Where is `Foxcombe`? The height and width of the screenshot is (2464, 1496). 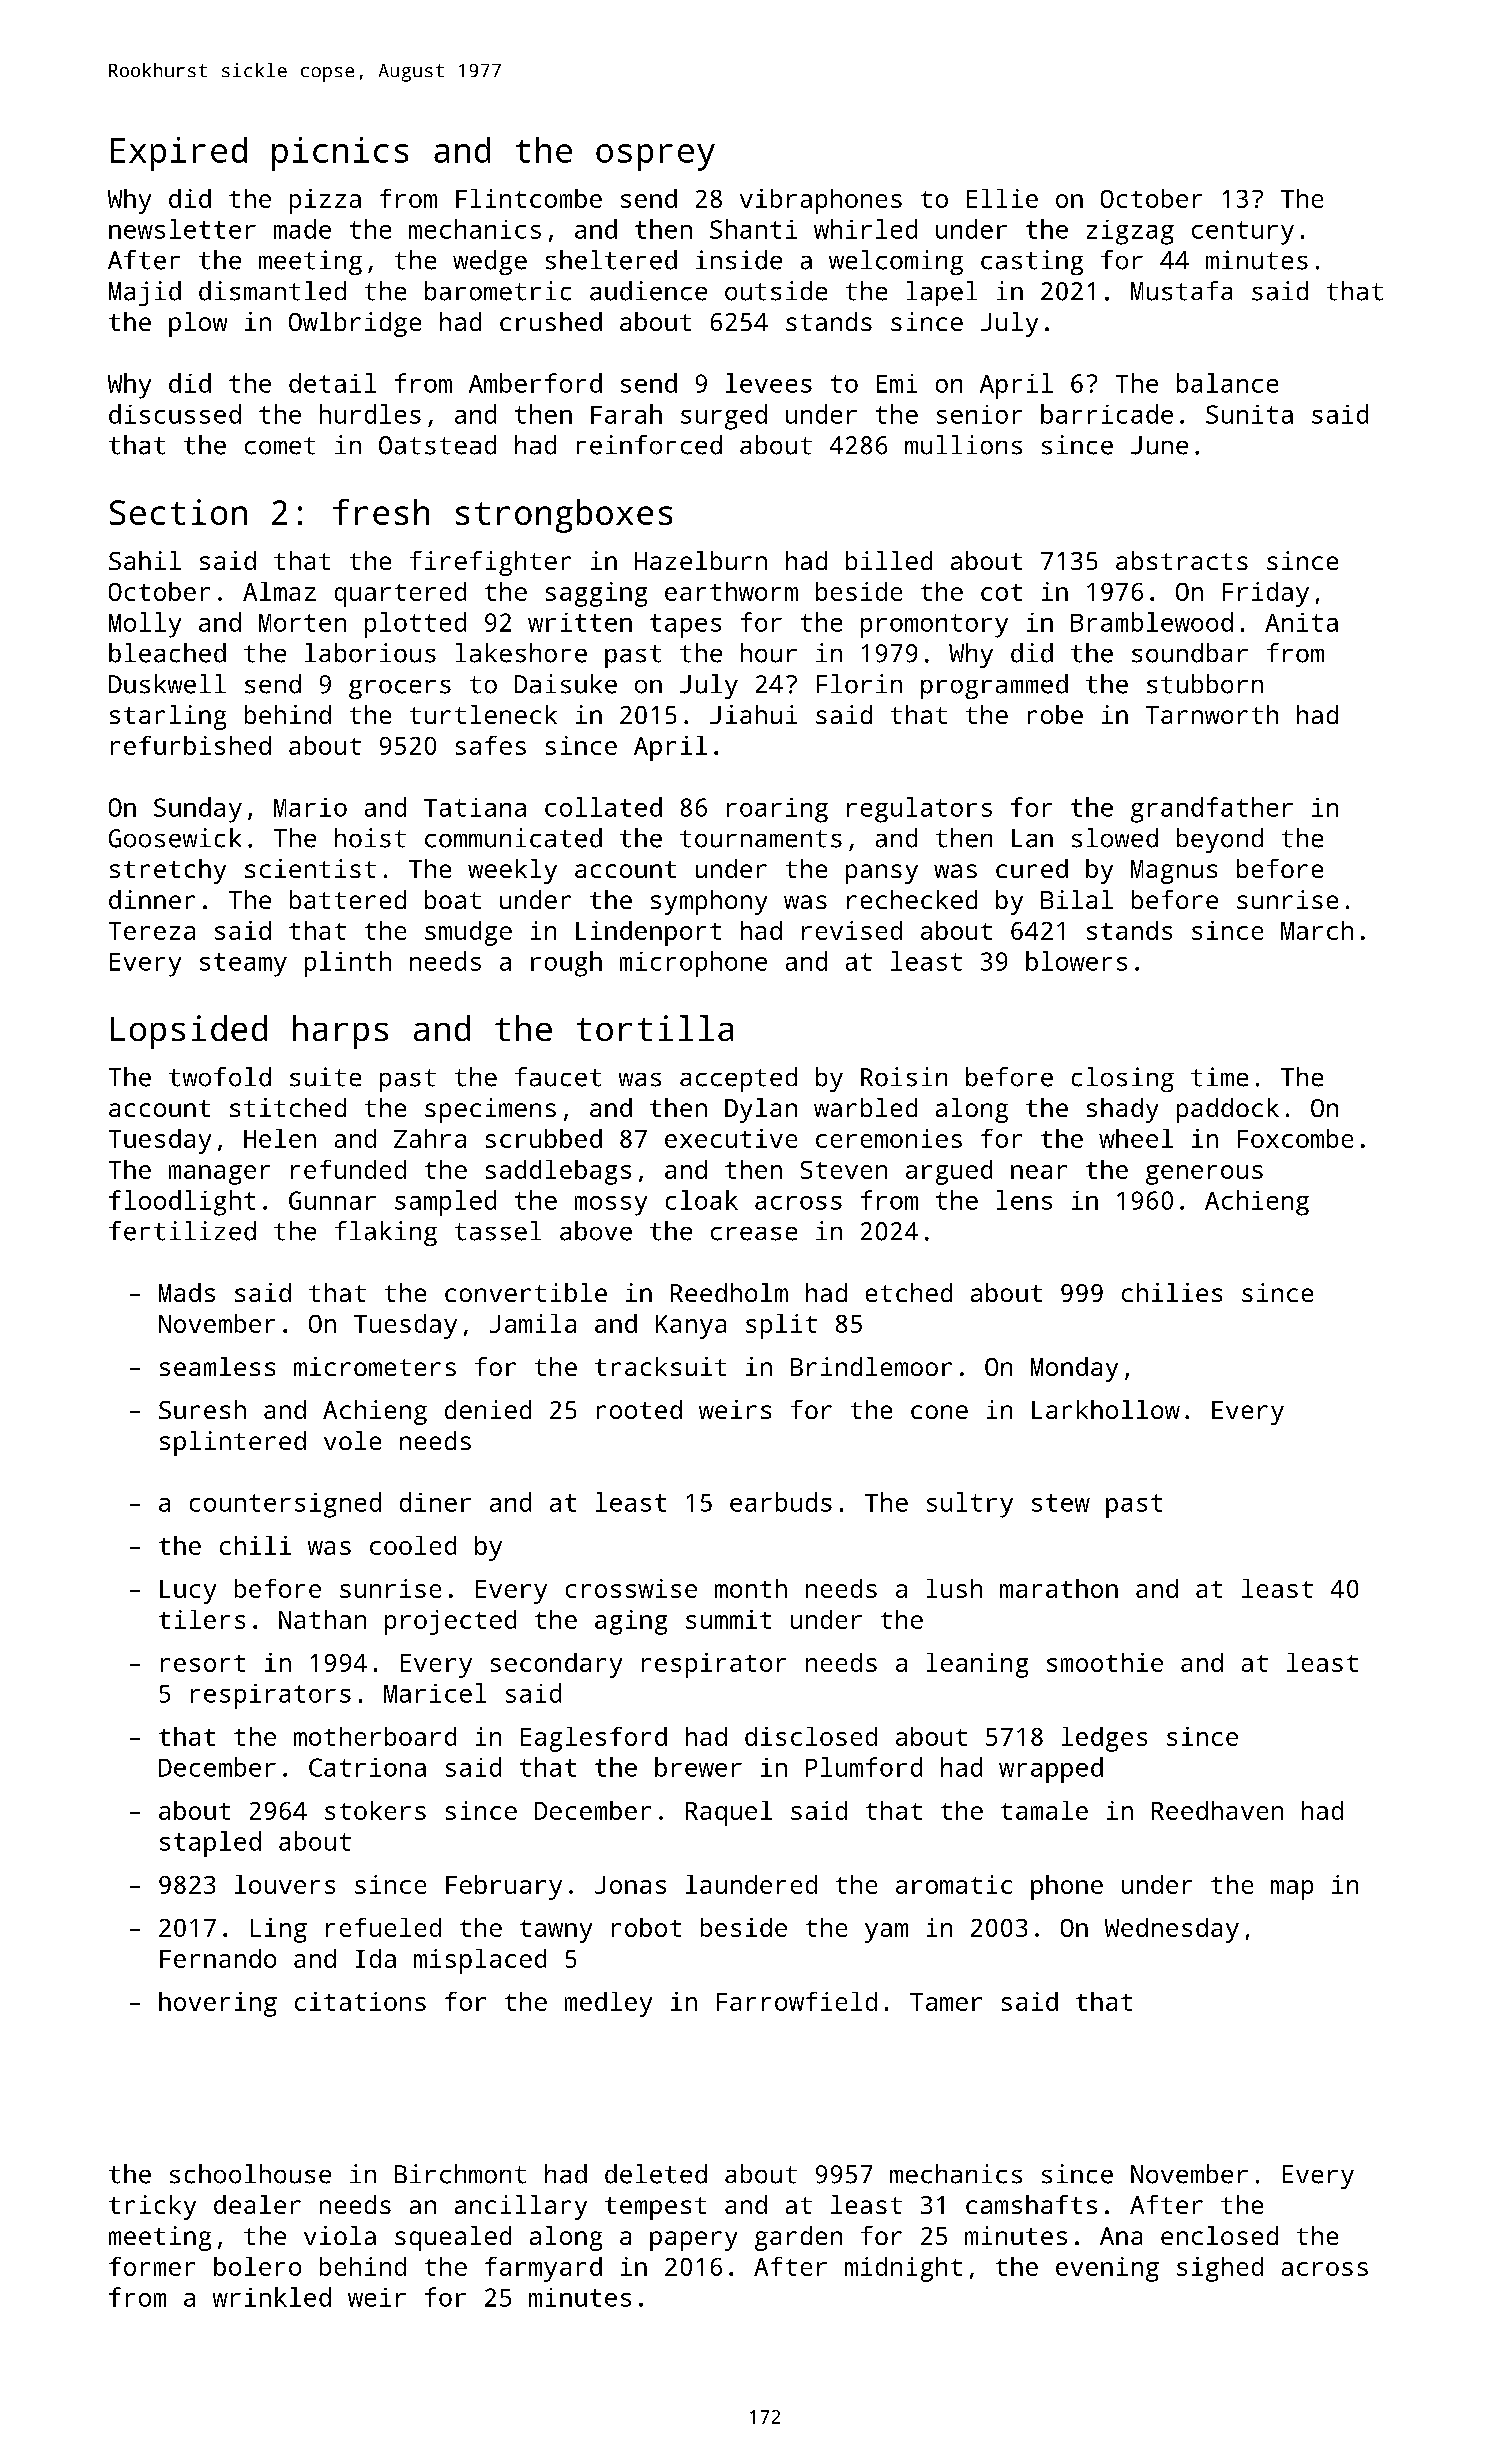 Foxcombe is located at coordinates (1295, 1138).
